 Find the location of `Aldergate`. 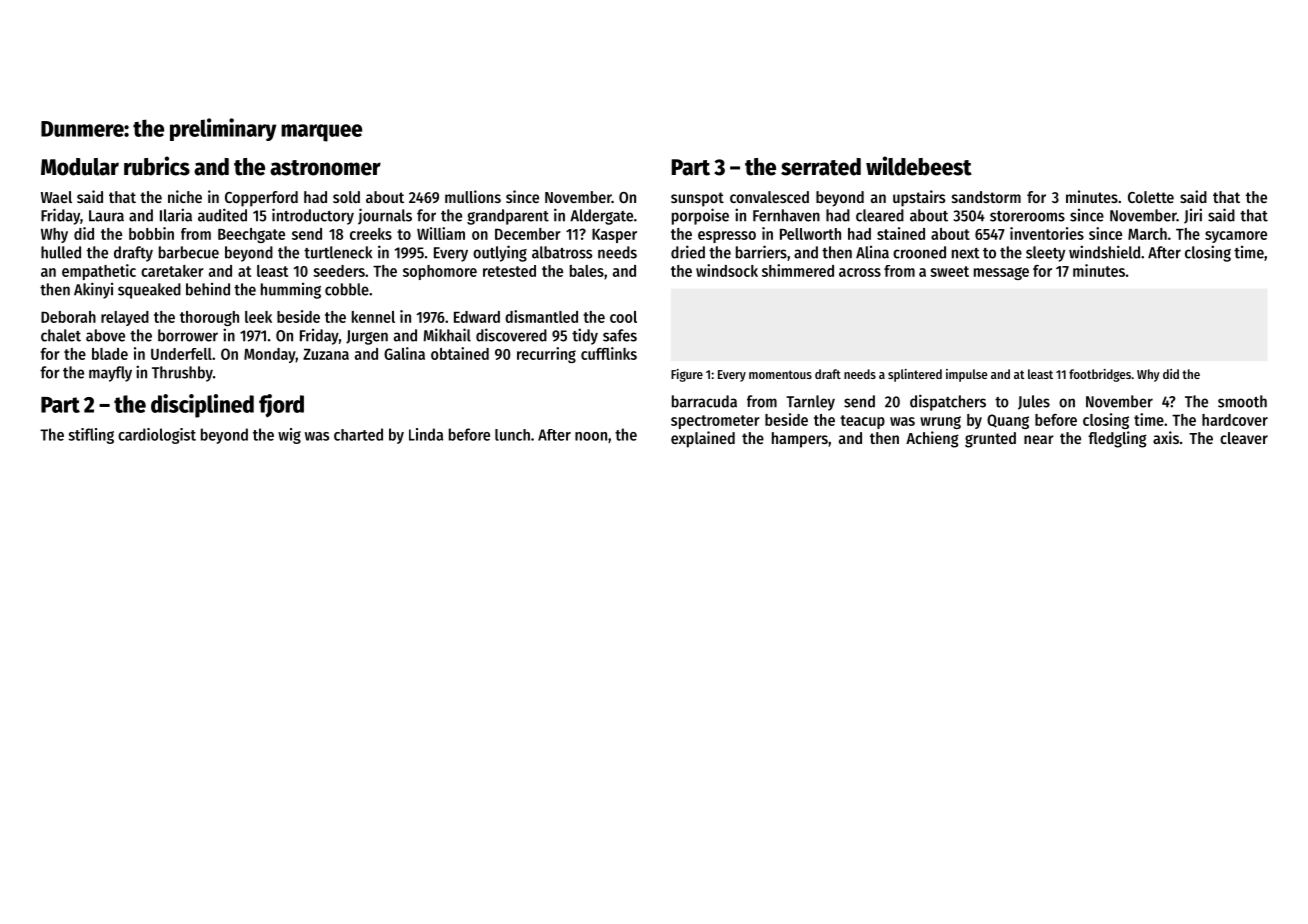

Aldergate is located at coordinates (601, 217).
